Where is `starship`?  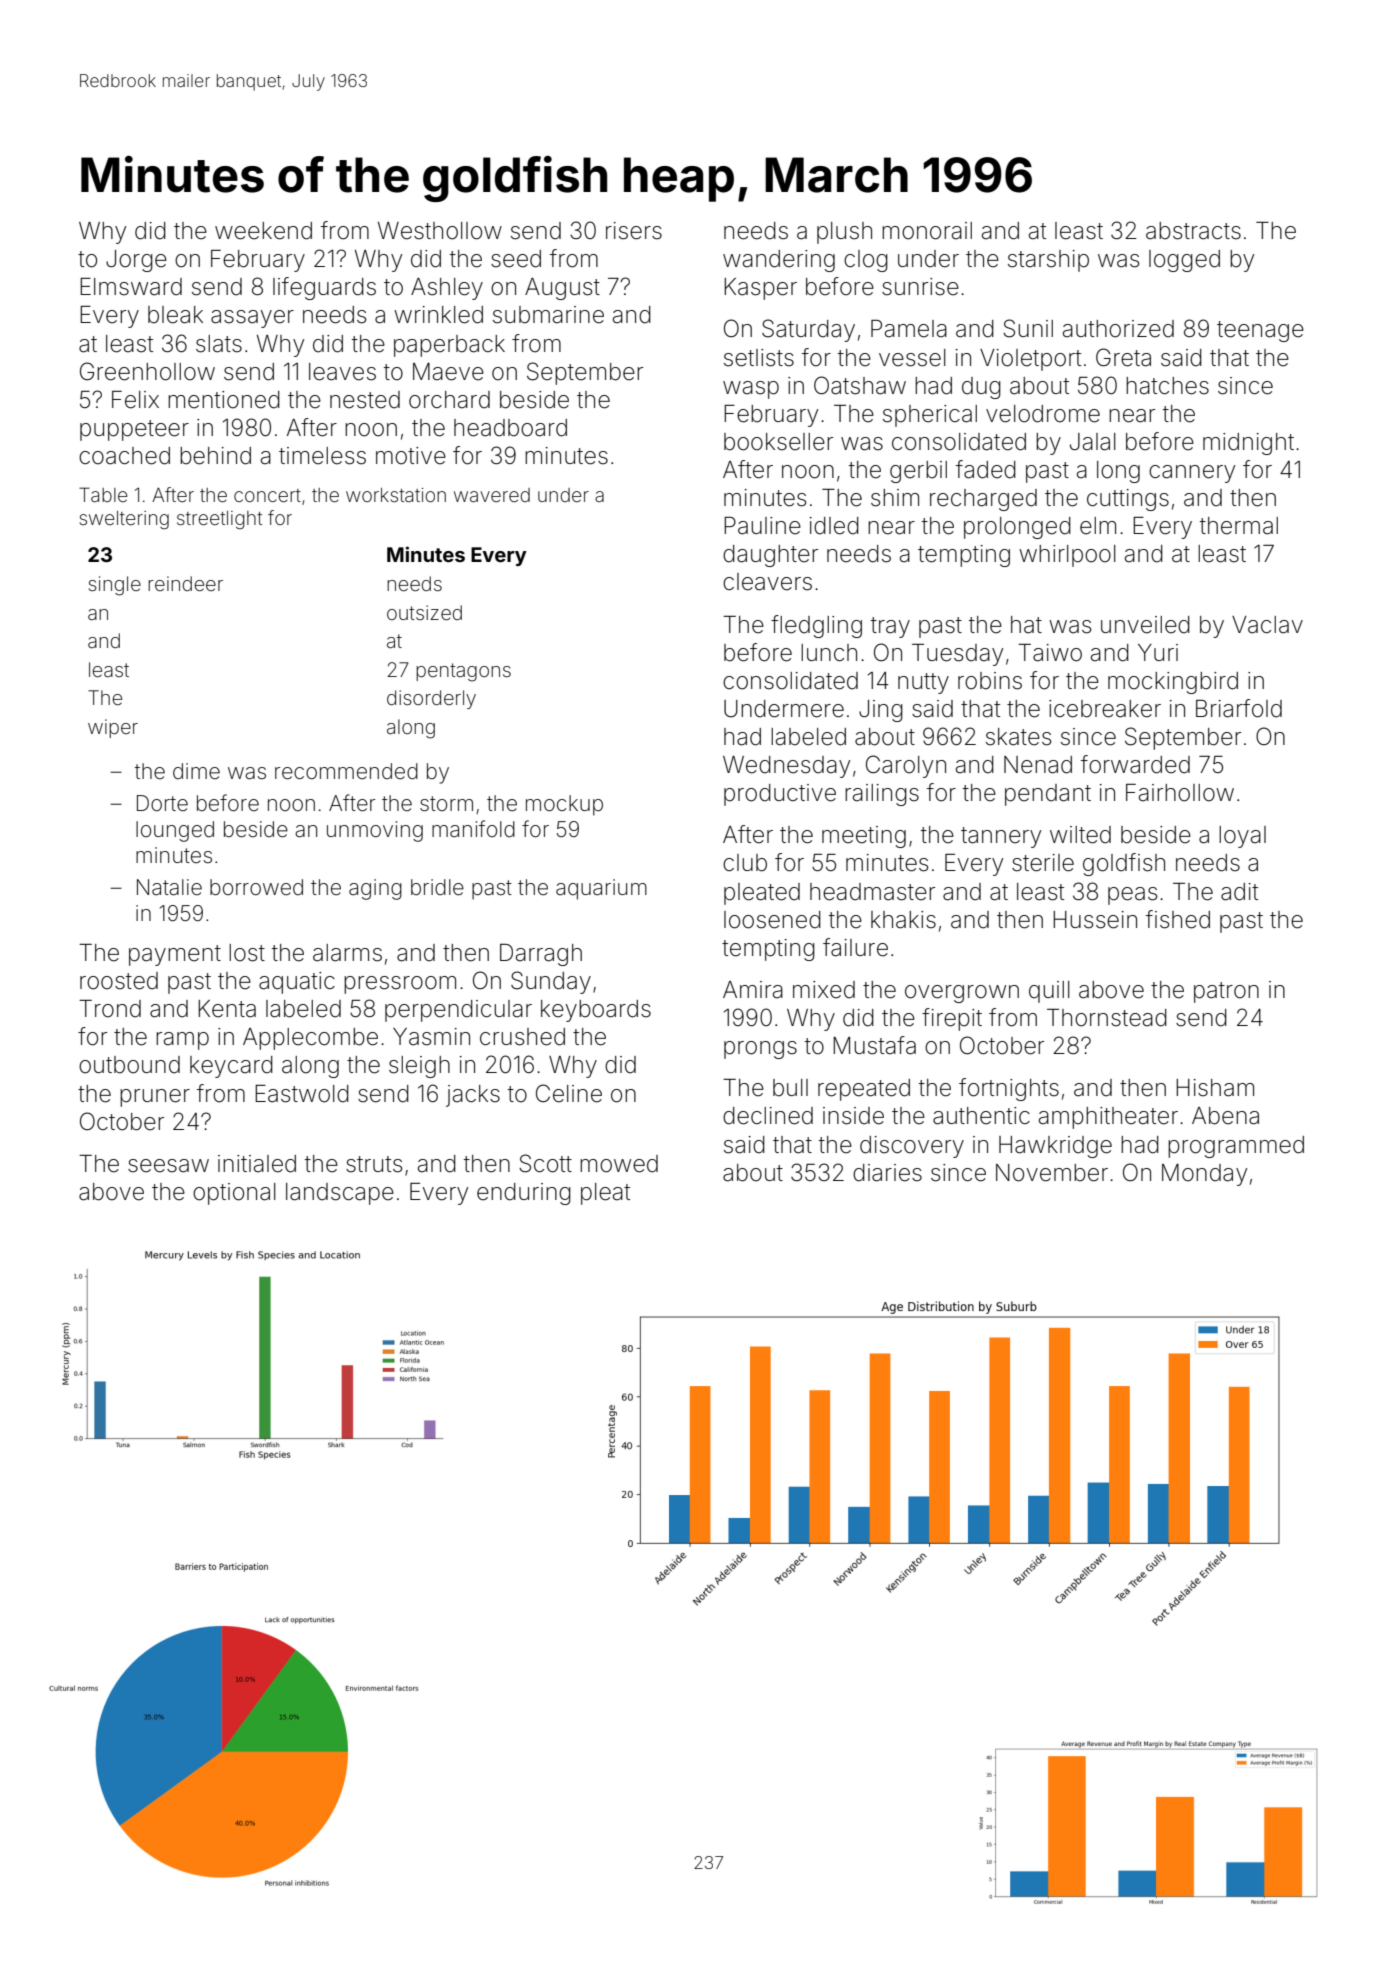
starship is located at coordinates (1048, 261).
